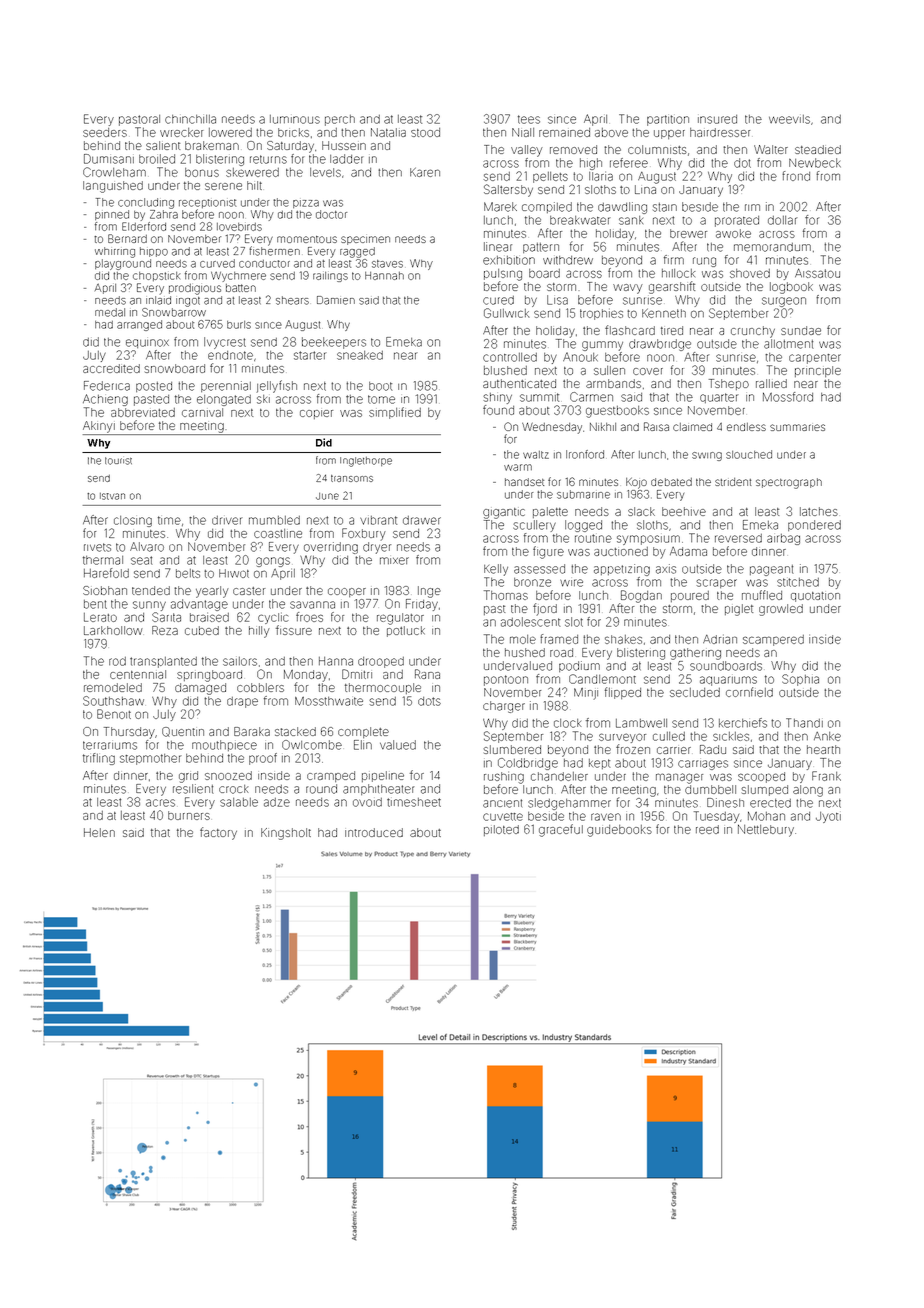 The height and width of the image is (1308, 924). I want to click on Siobhan, so click(105, 590).
